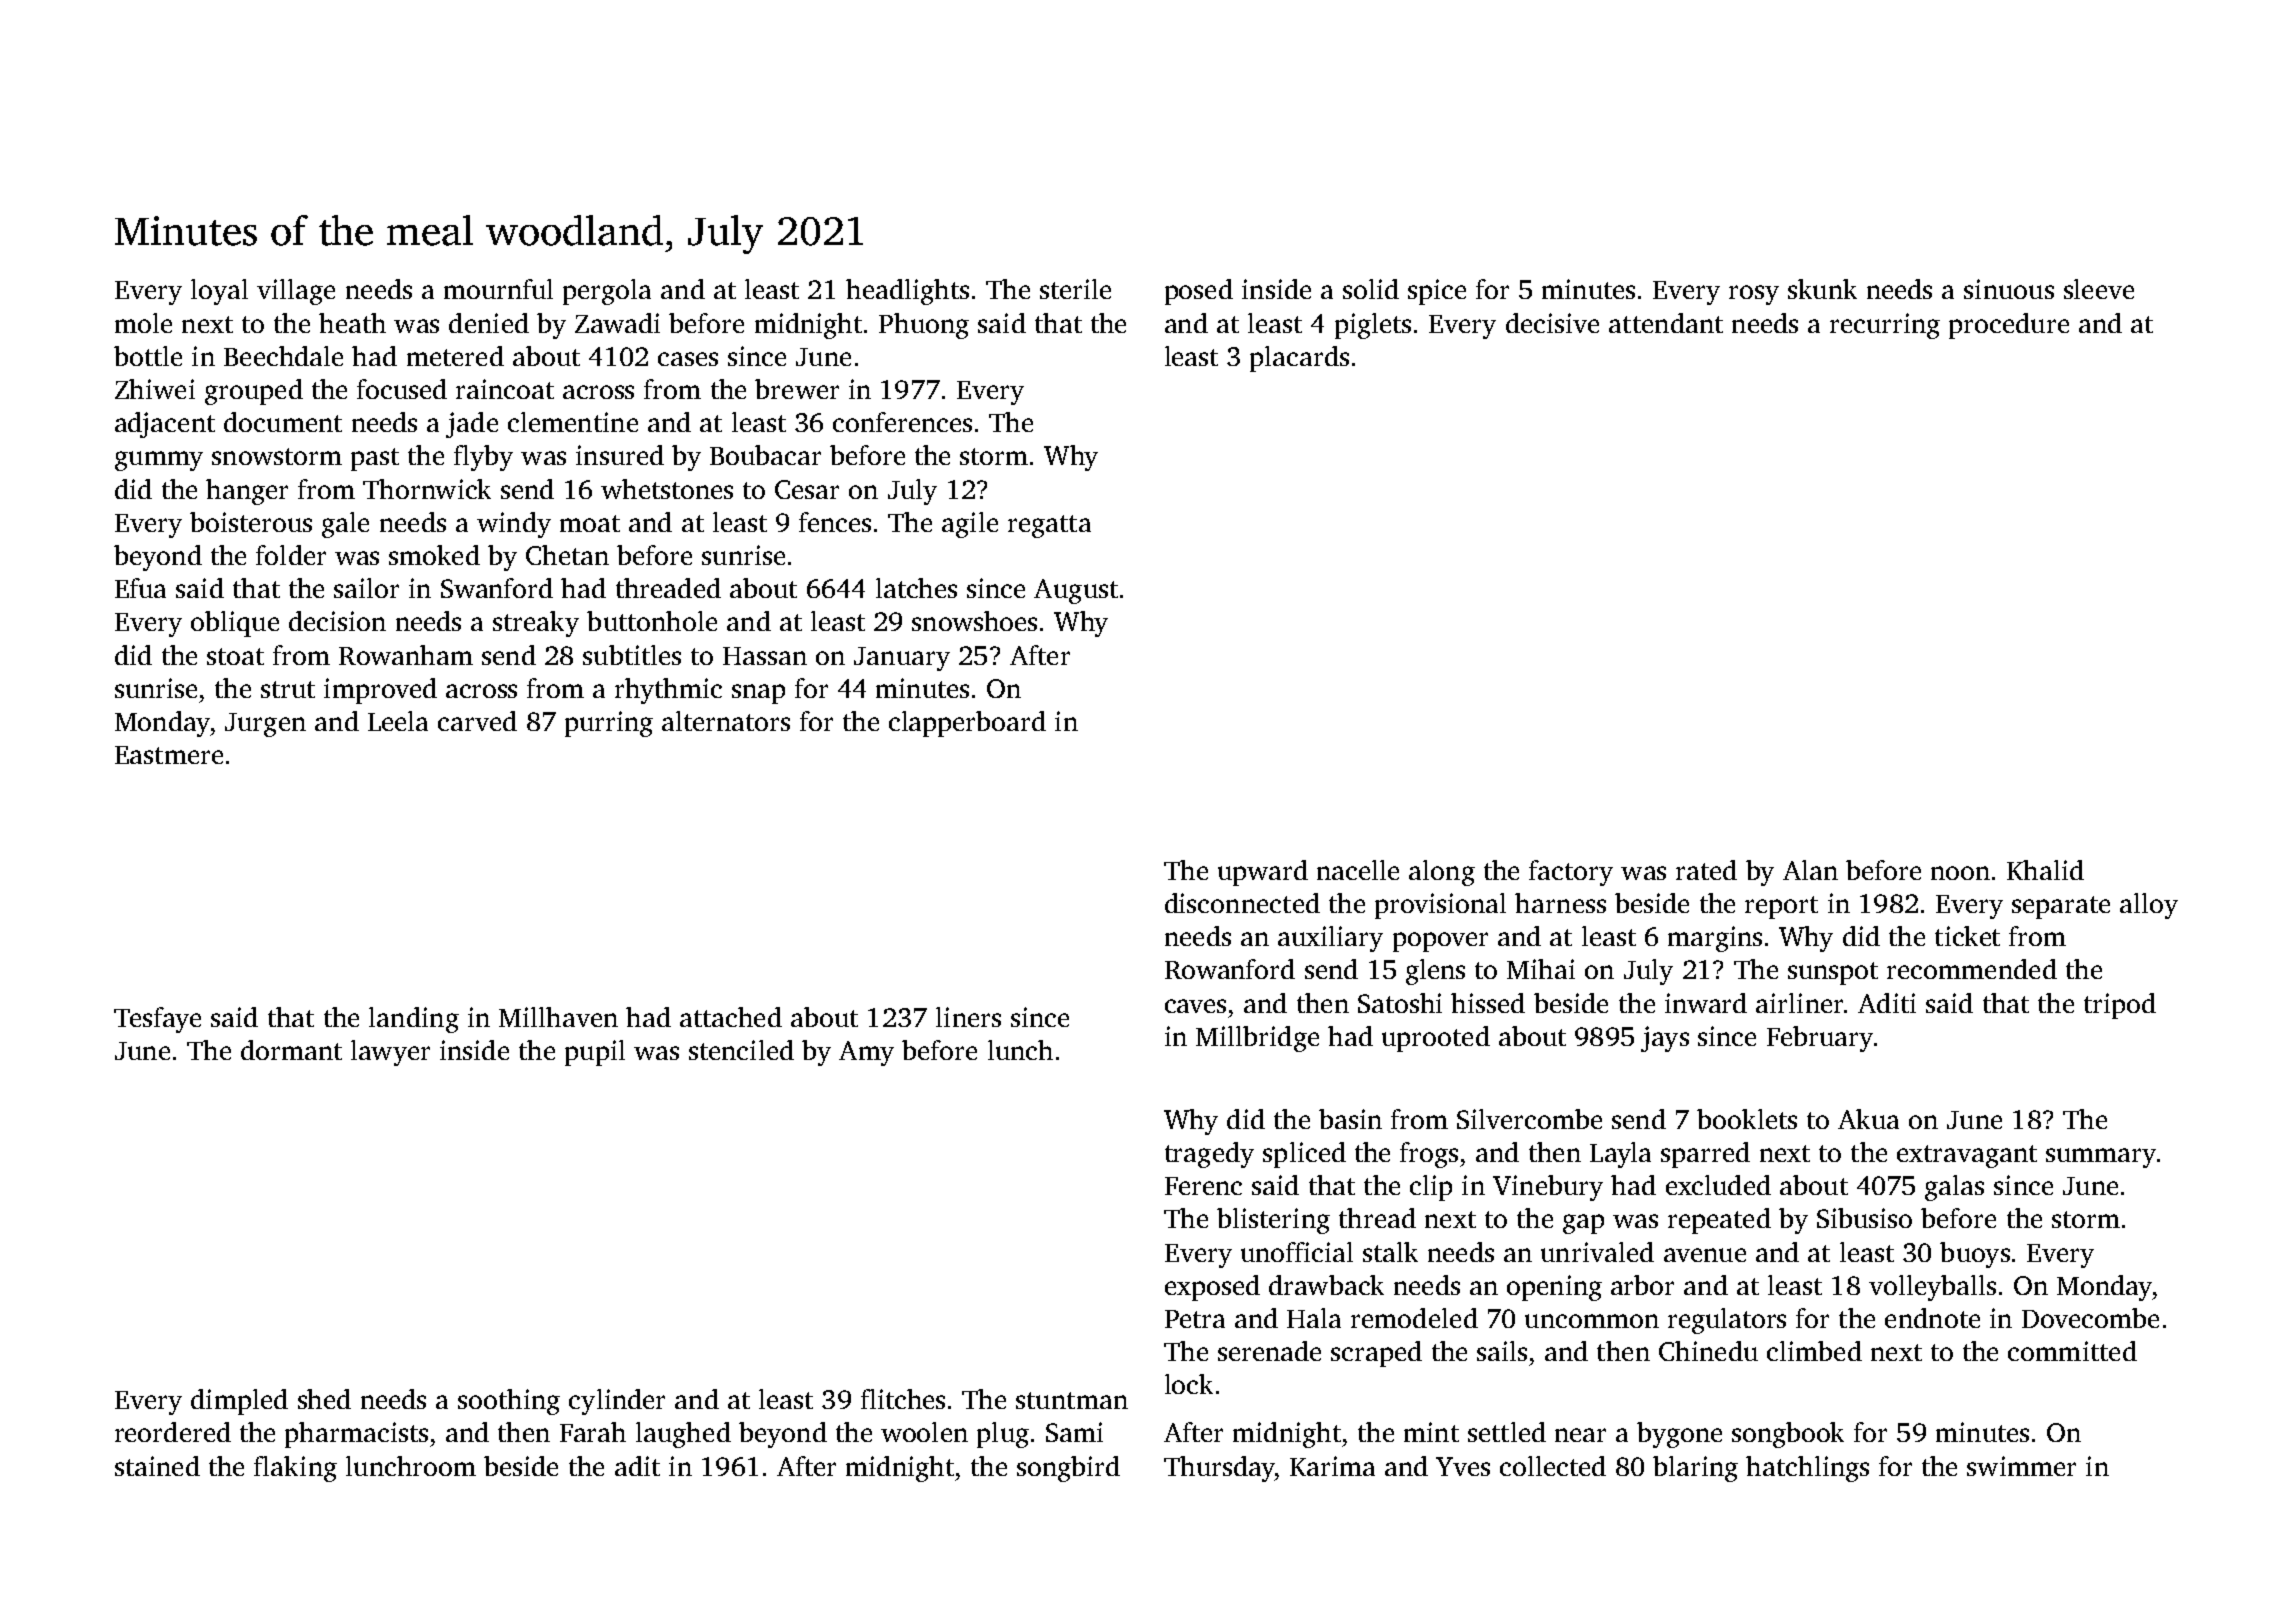 This page has height=1620, width=2292. I want to click on procedure, so click(2009, 326).
